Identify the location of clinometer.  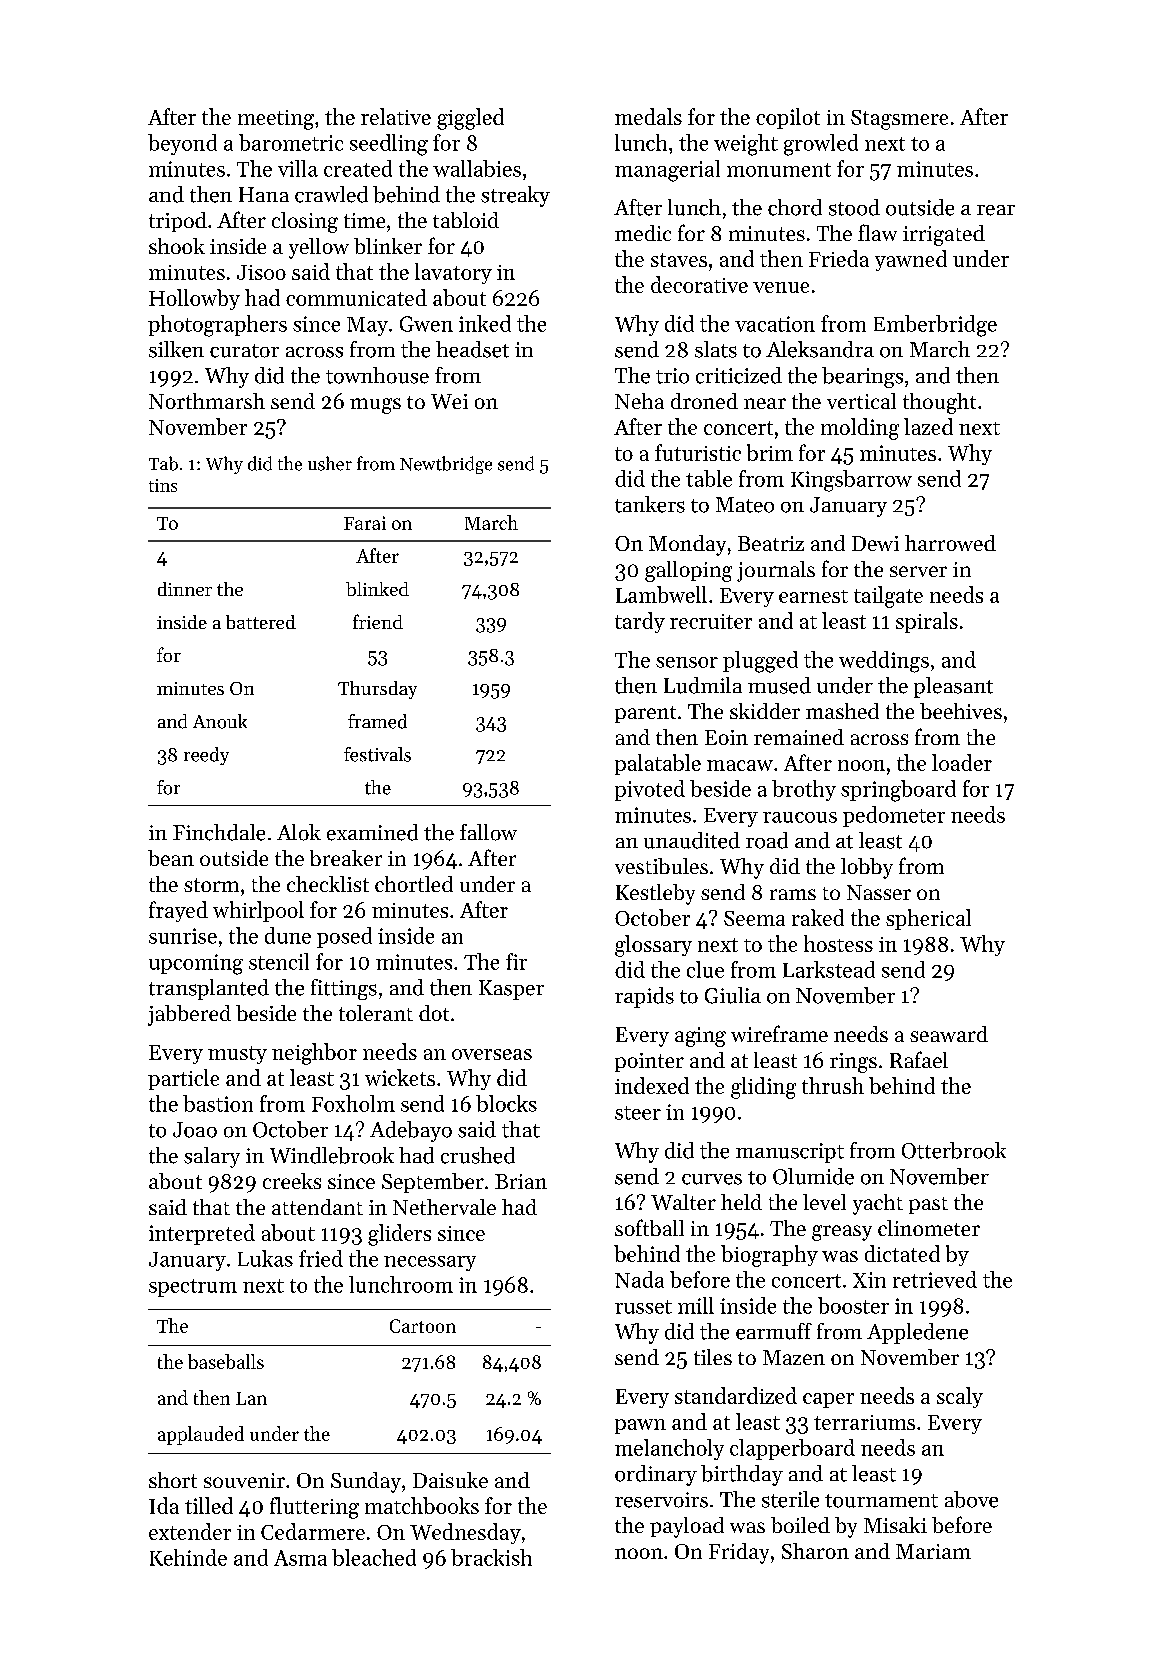
(929, 1228).
